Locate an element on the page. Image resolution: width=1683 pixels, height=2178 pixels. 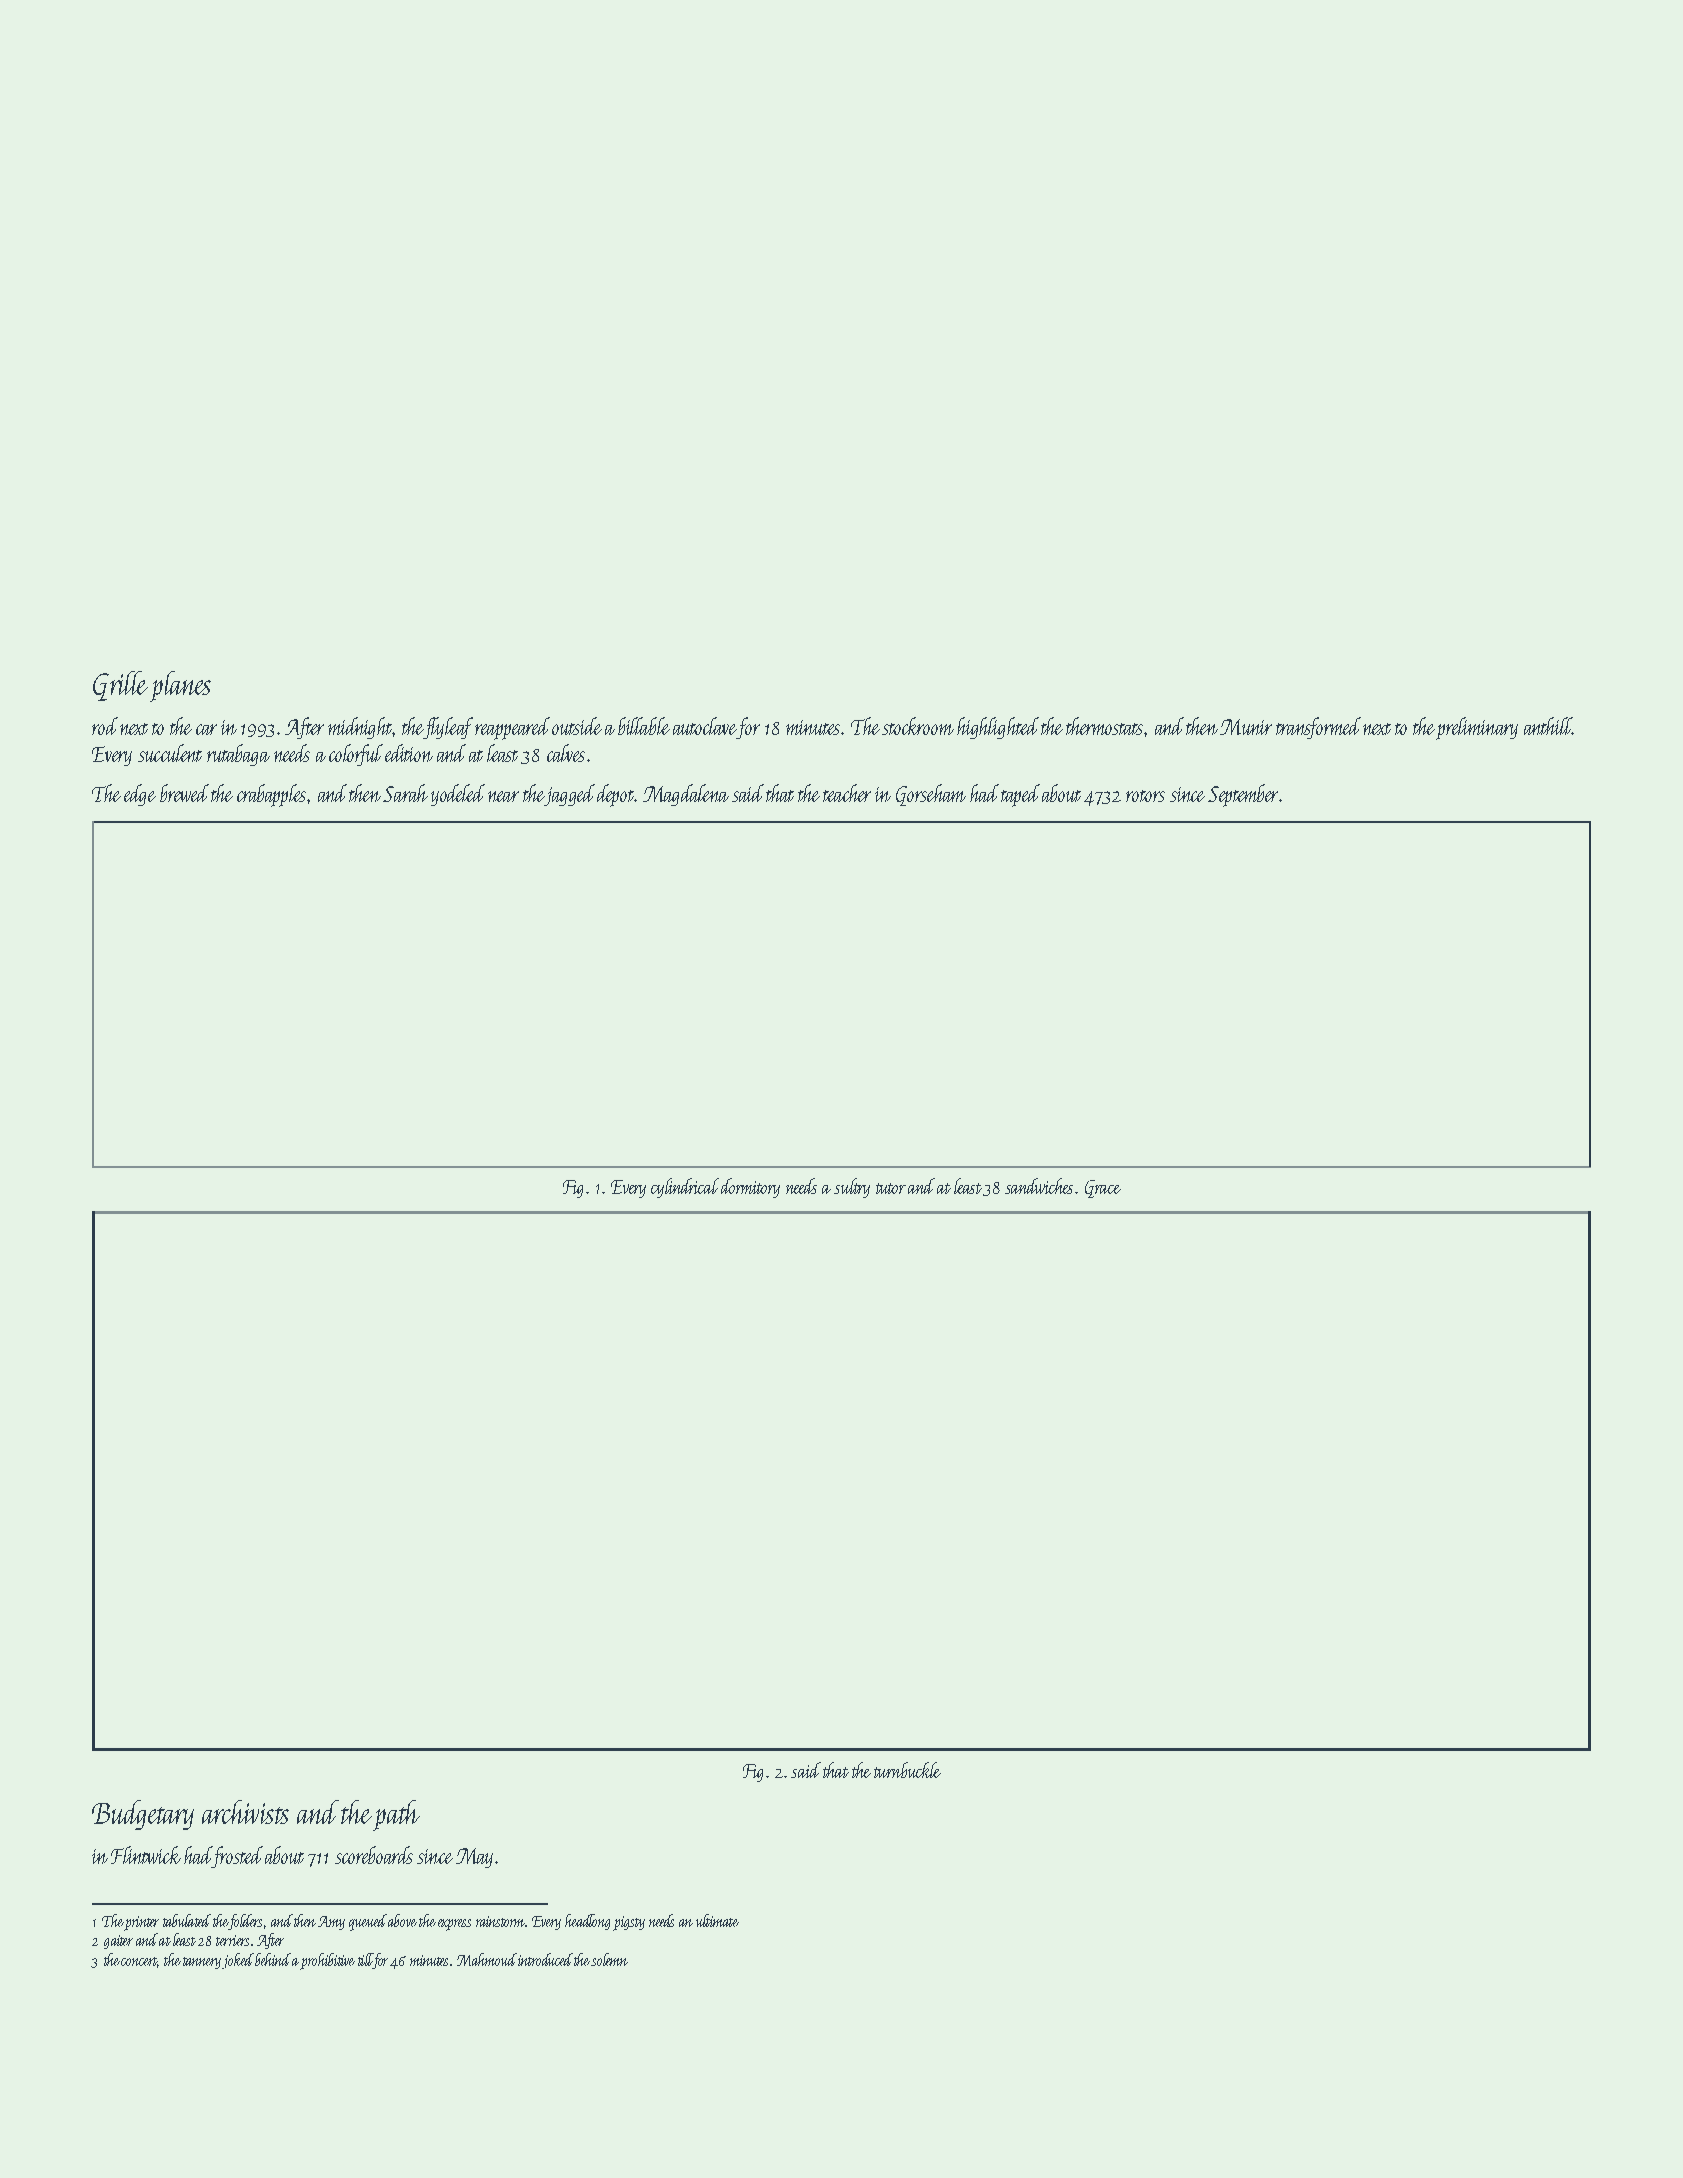
ultimate is located at coordinates (717, 1920).
